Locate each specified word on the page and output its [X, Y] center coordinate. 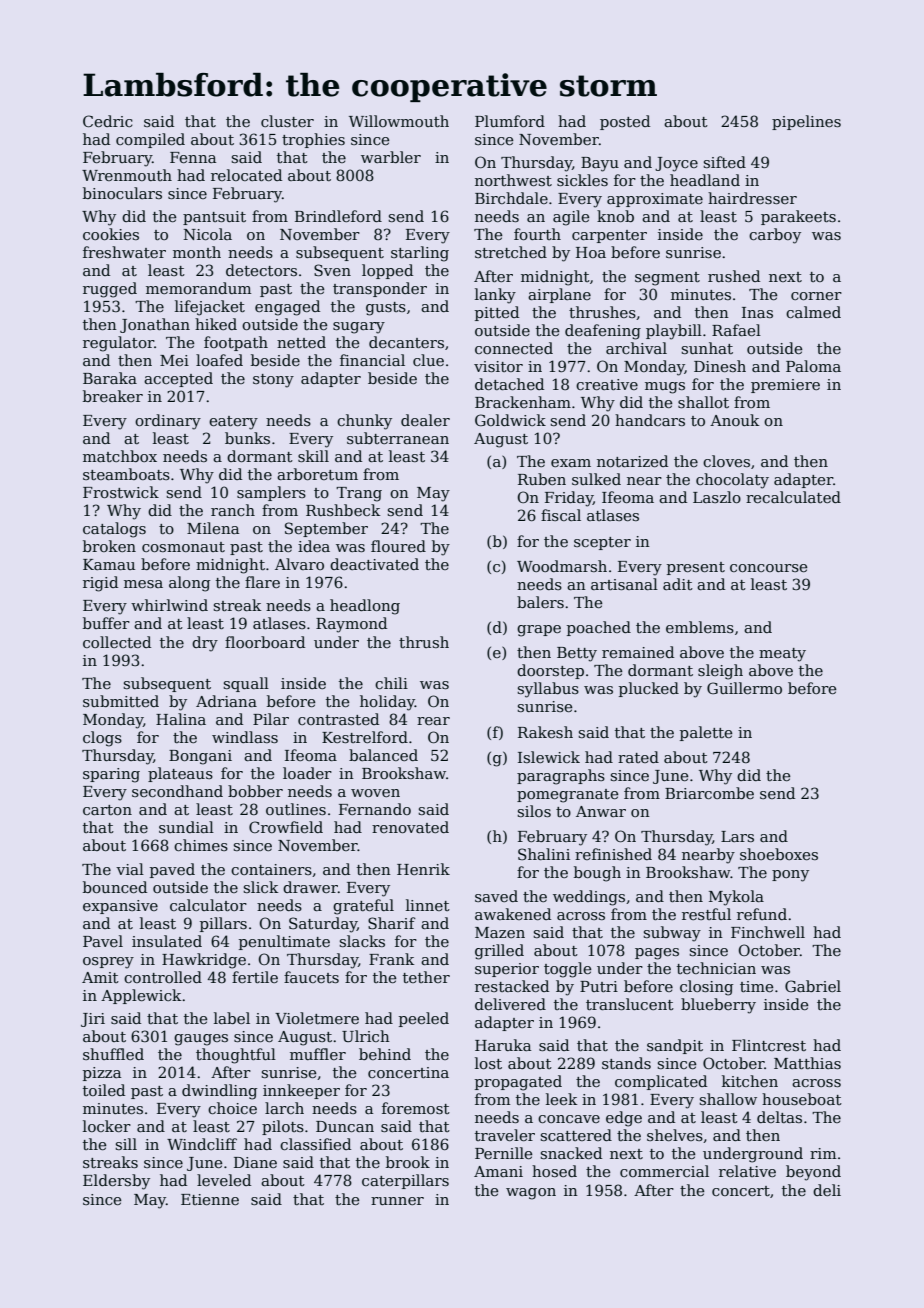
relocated [246, 175]
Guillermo [744, 688]
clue [428, 360]
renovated [410, 827]
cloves [726, 461]
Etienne [210, 1199]
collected [117, 642]
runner [397, 1201]
